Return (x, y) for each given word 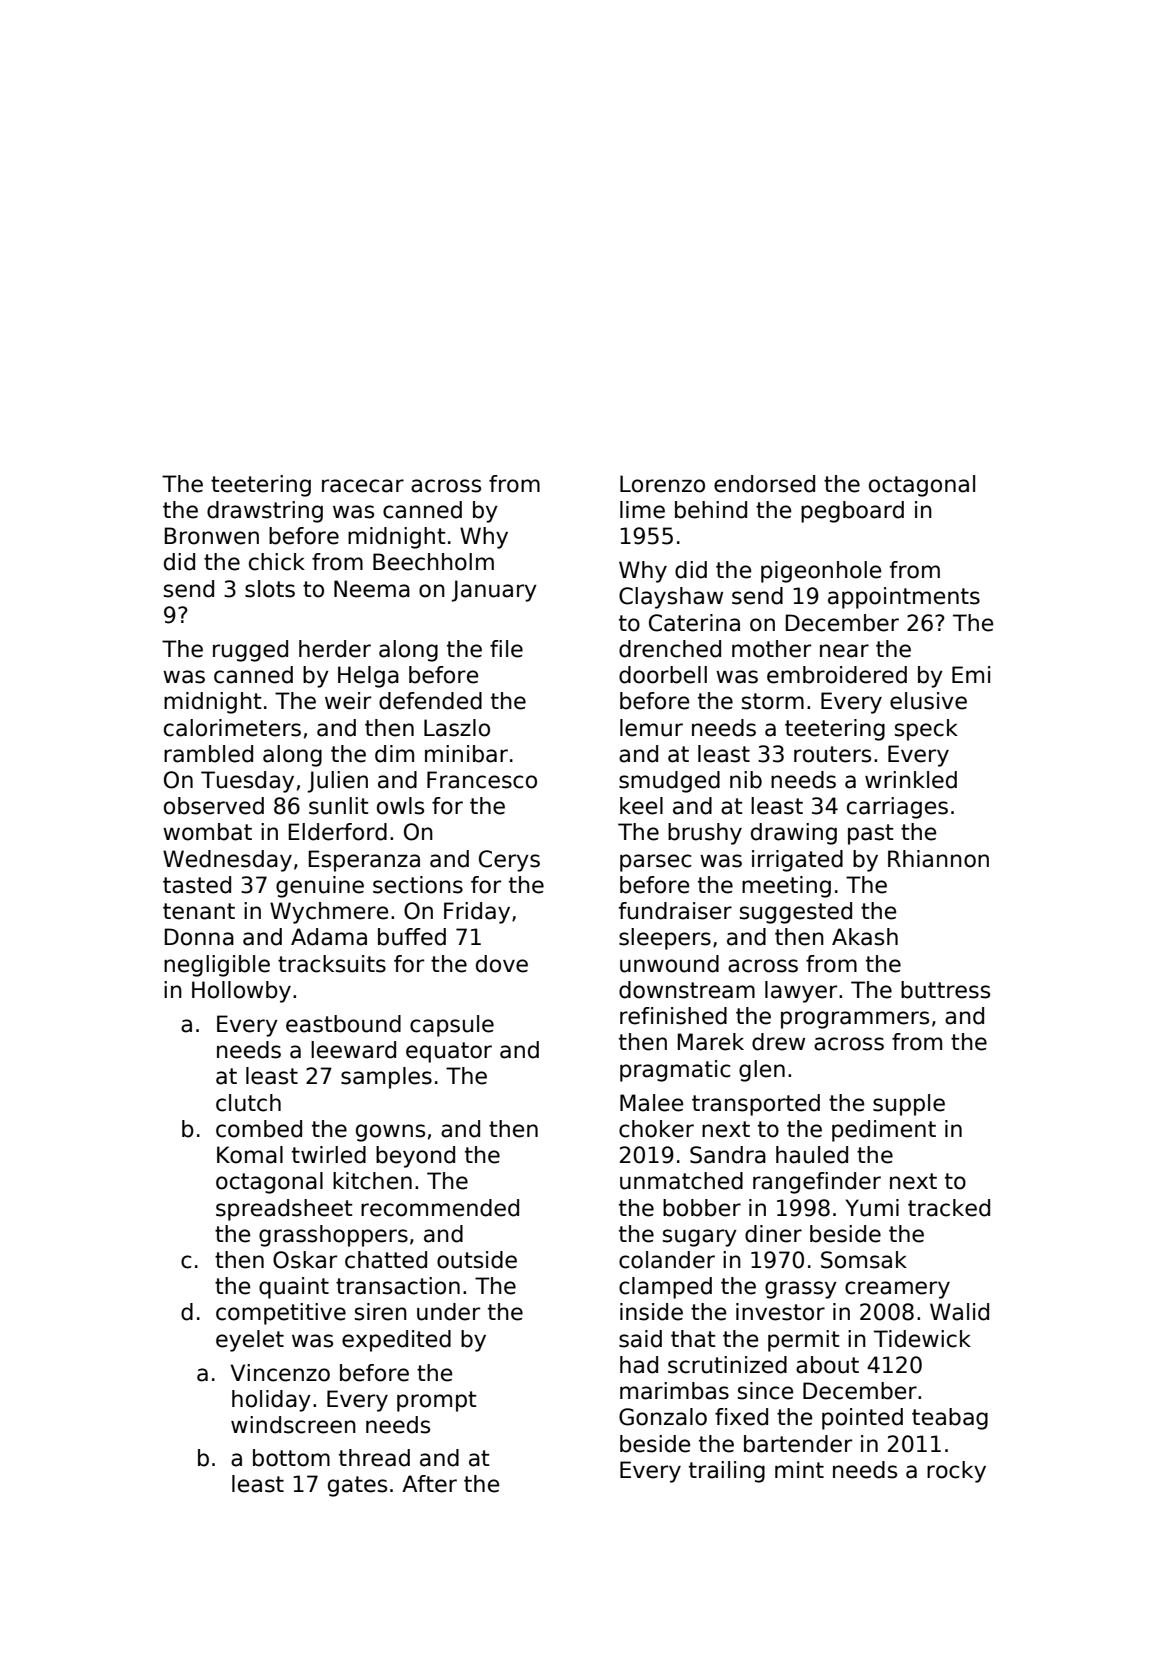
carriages (897, 808)
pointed (862, 1419)
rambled (208, 754)
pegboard (852, 512)
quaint (294, 1288)
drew (778, 1042)
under (448, 1312)
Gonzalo (663, 1417)
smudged (669, 782)
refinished (673, 1016)
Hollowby (241, 992)
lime (642, 510)
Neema (372, 589)
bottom (291, 1458)
